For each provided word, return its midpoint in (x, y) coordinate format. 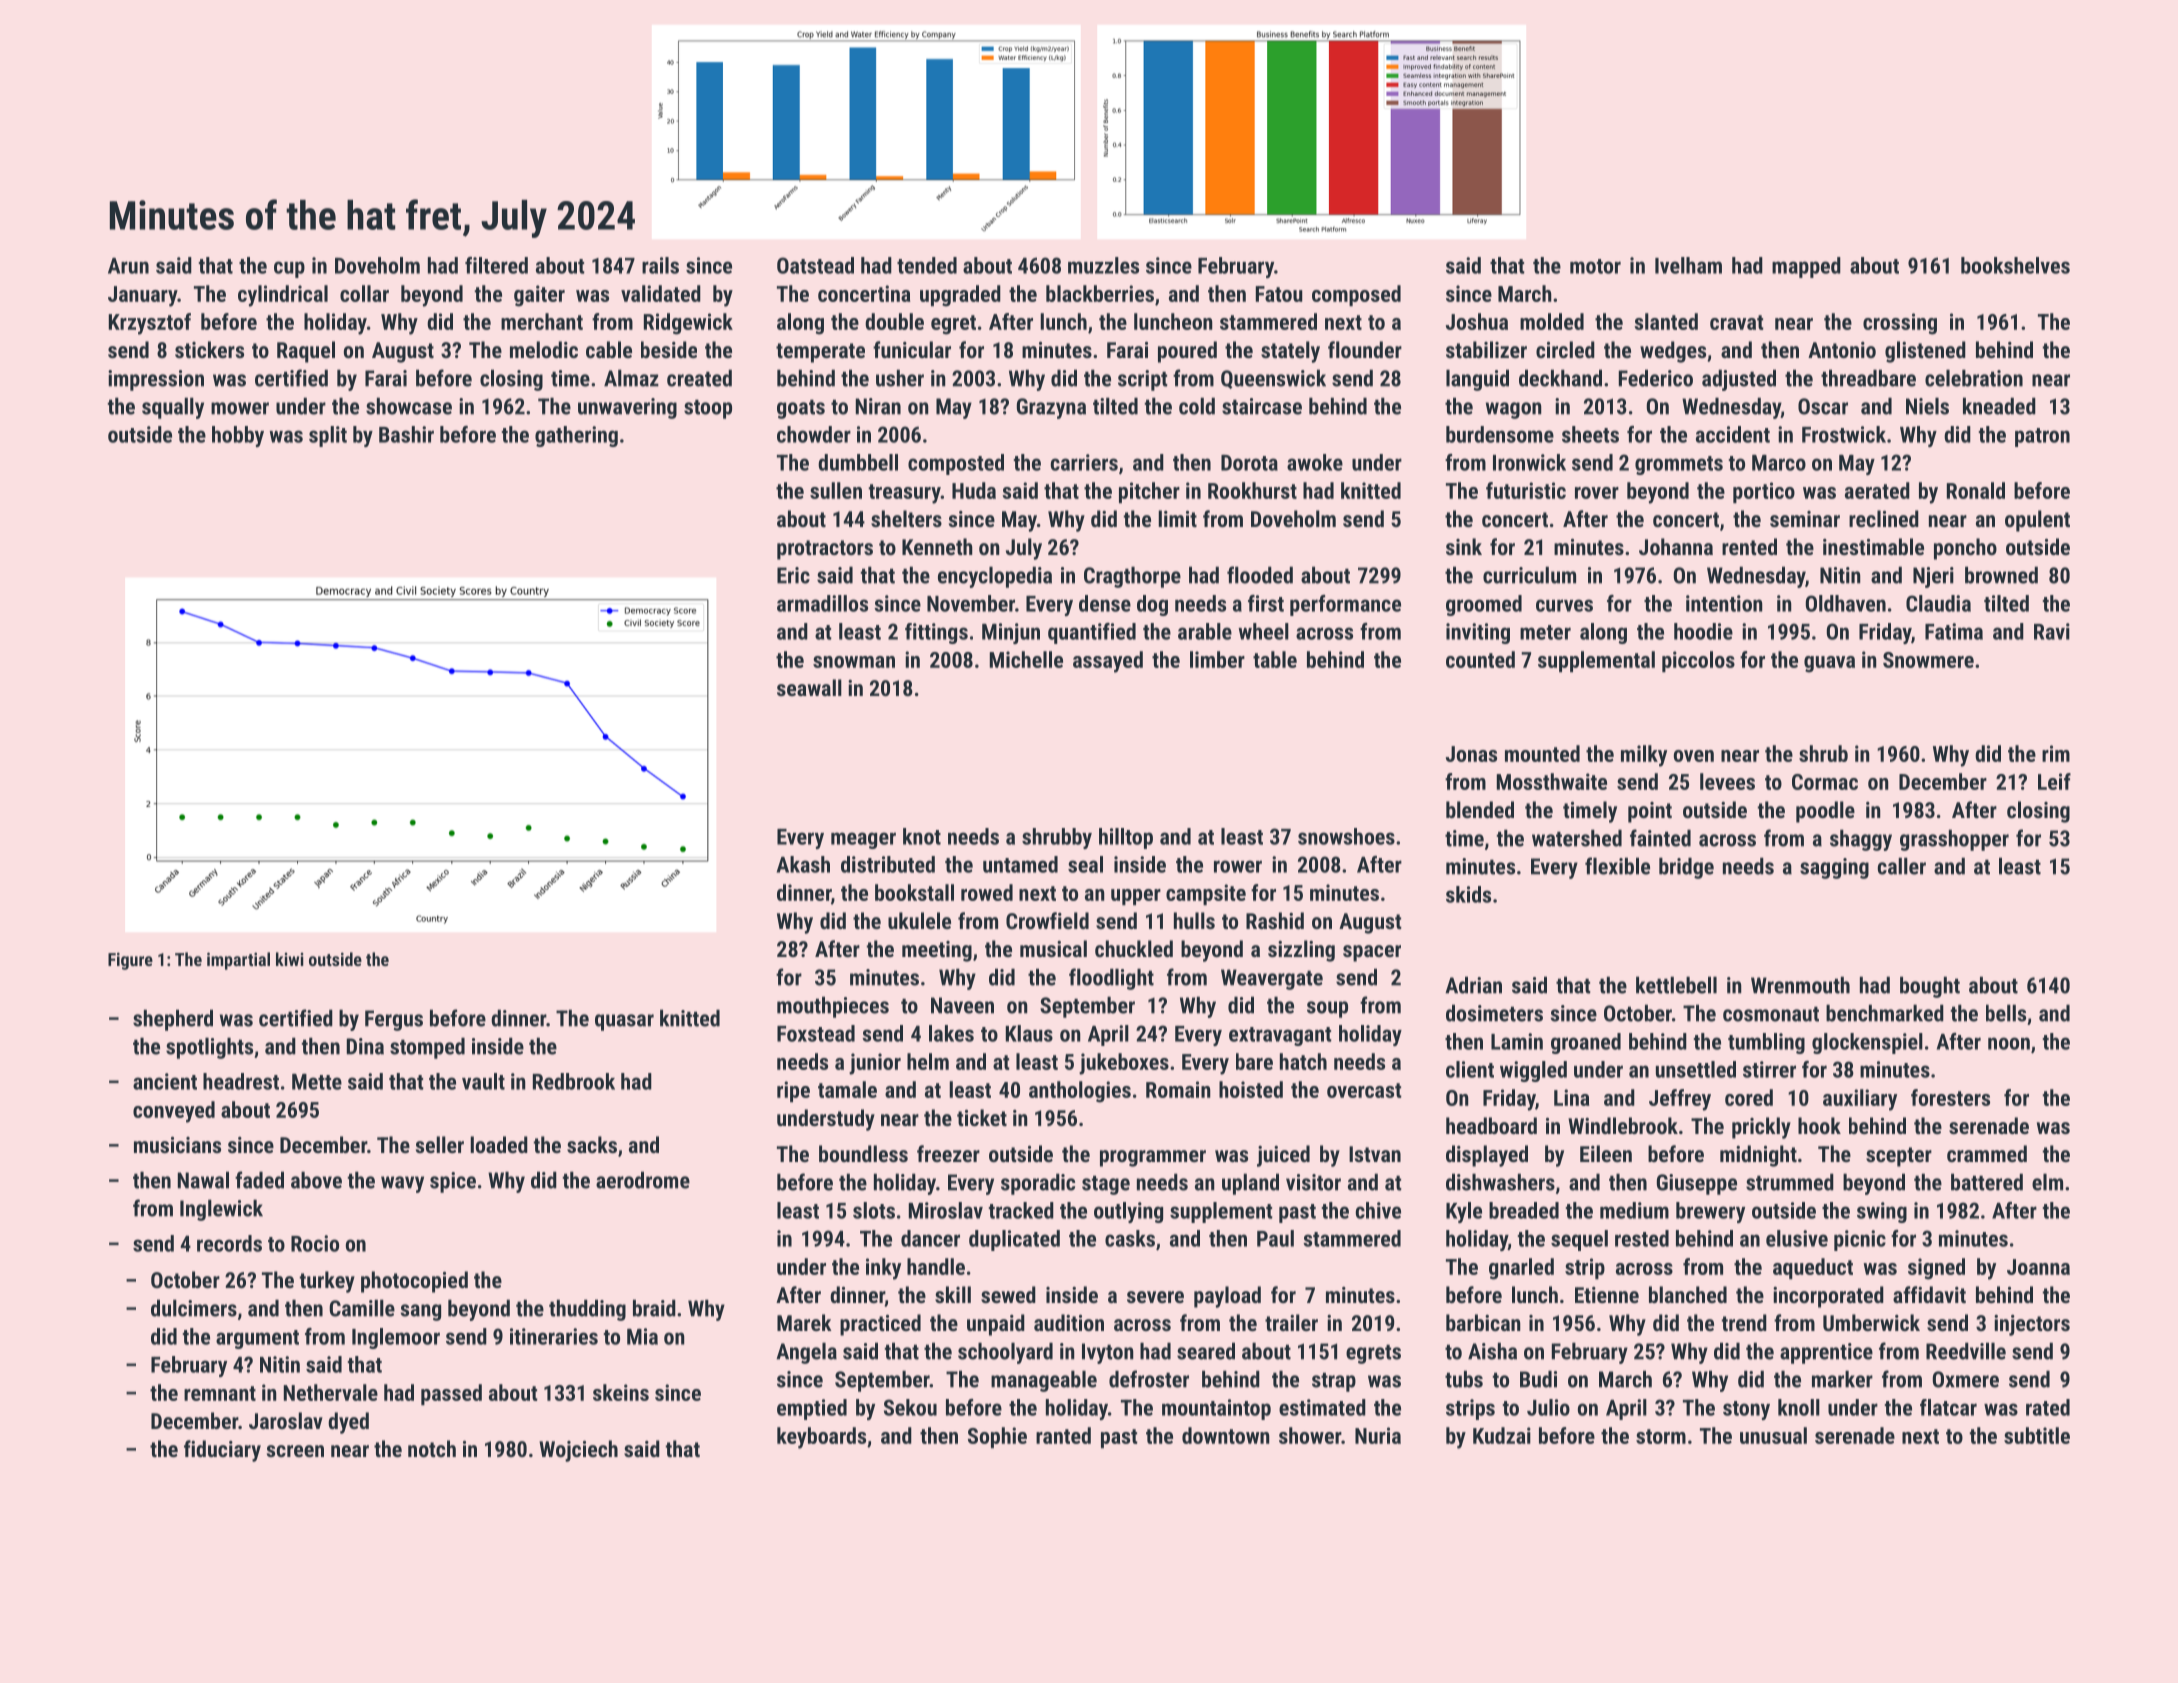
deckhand (1560, 378)
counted (1480, 659)
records (229, 1243)
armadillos (822, 603)
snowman (854, 662)
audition (1069, 1322)
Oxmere (1966, 1379)
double (894, 321)
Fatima (1954, 631)
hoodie (1703, 631)
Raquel (306, 352)
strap (1334, 1382)
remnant (220, 1393)
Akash (803, 864)
